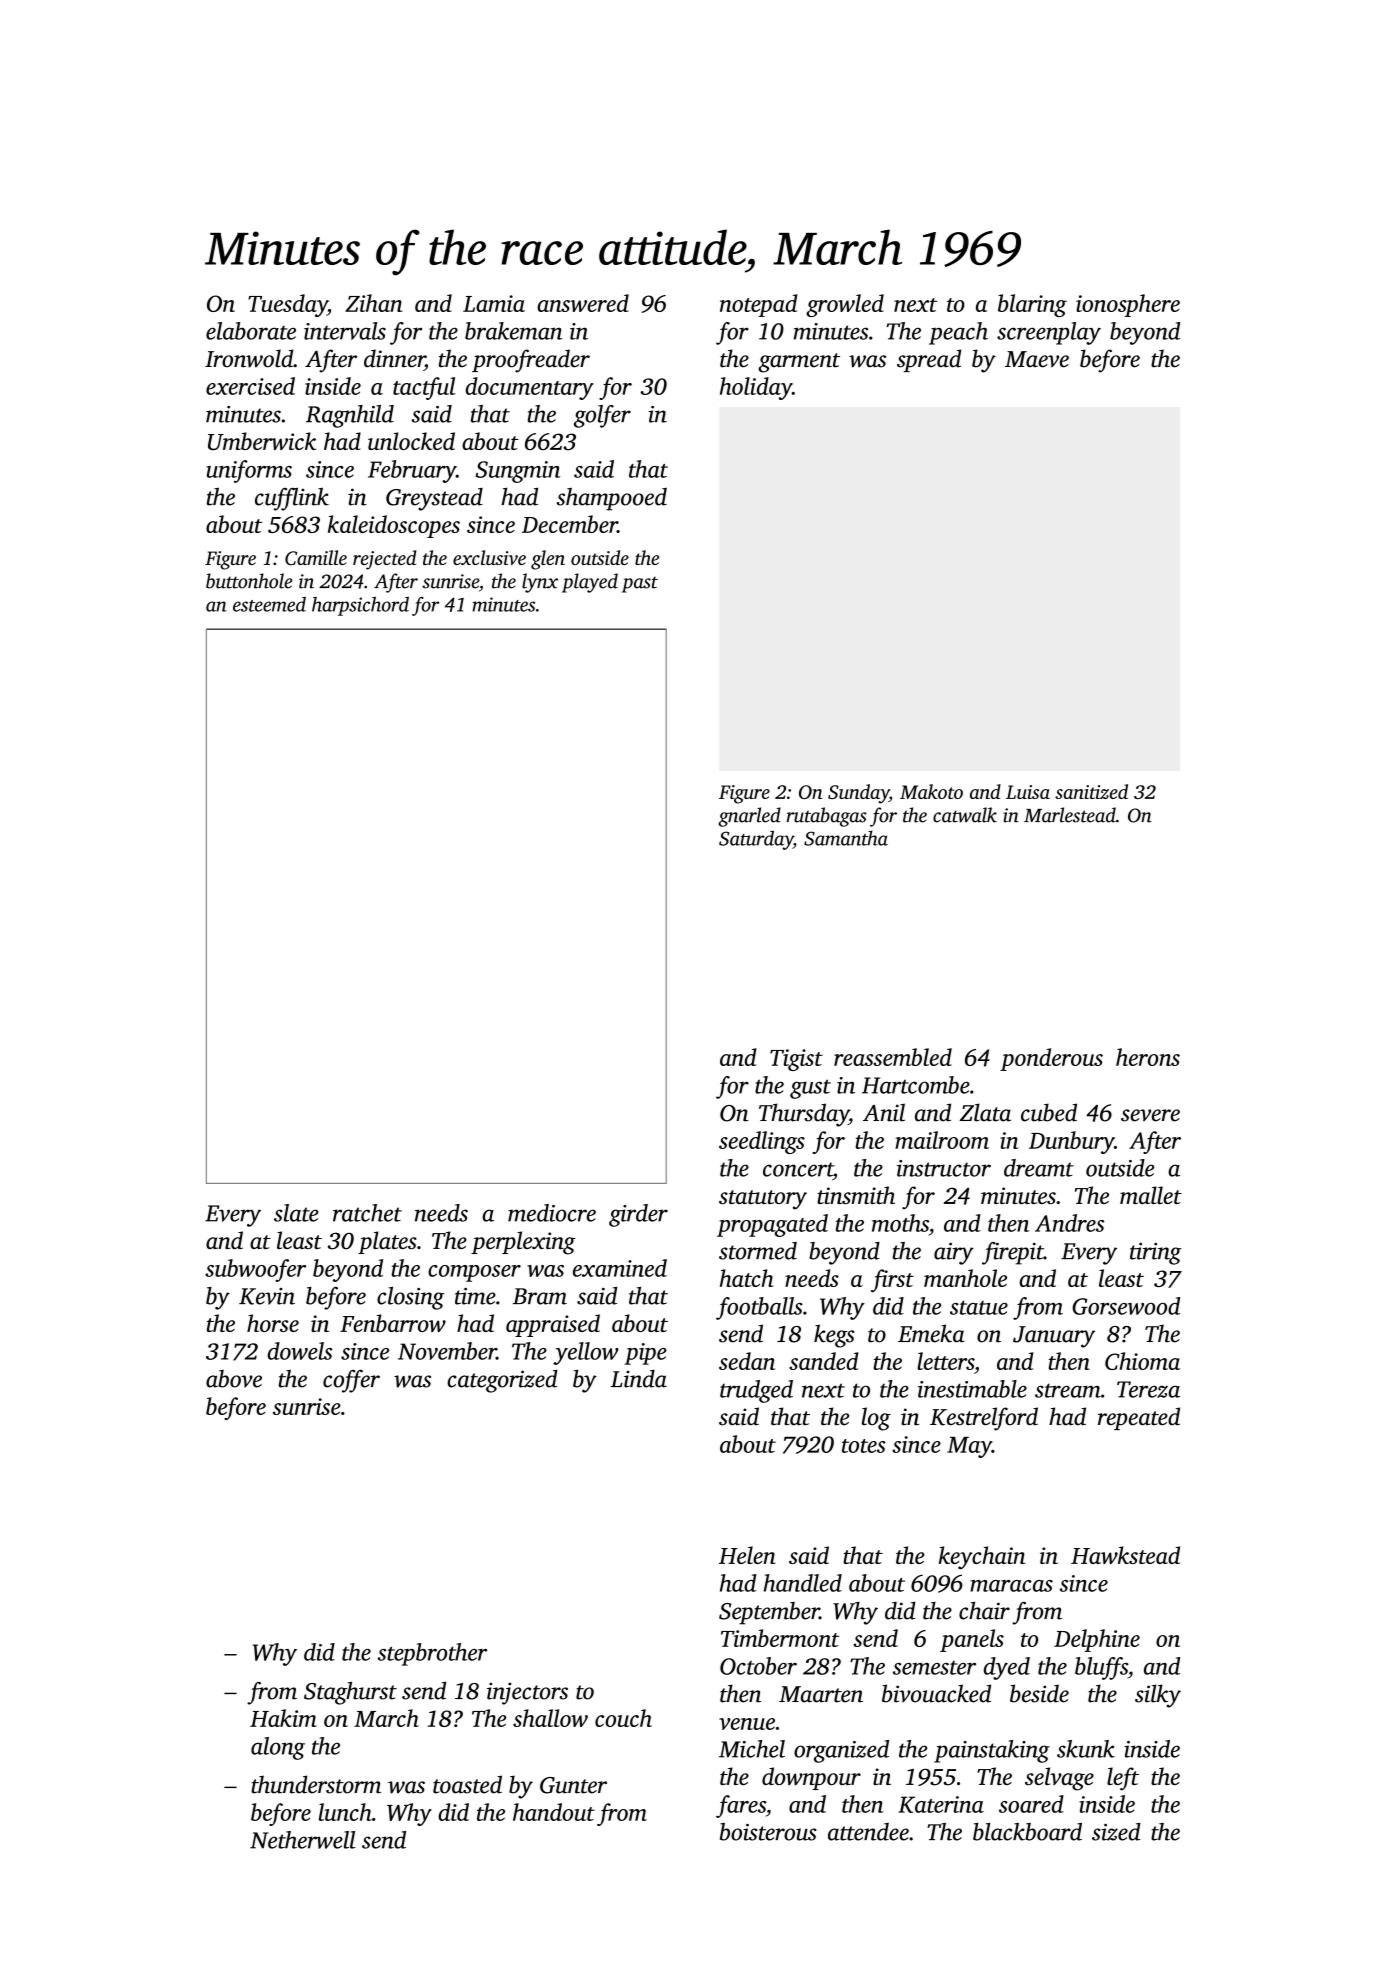 This page has height=1969, width=1386. I want to click on handout, so click(554, 1812).
